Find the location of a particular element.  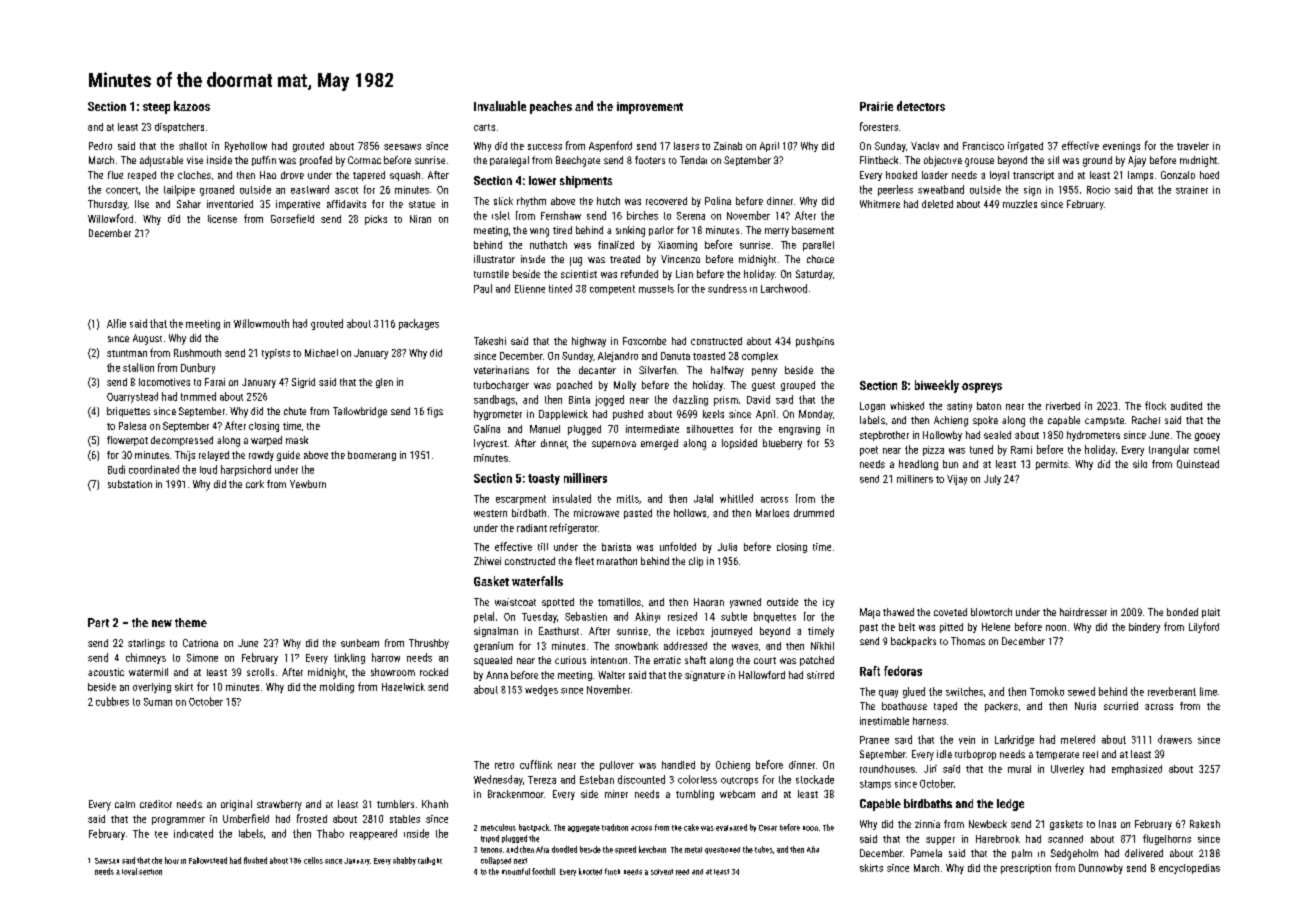

detectors is located at coordinates (921, 106).
